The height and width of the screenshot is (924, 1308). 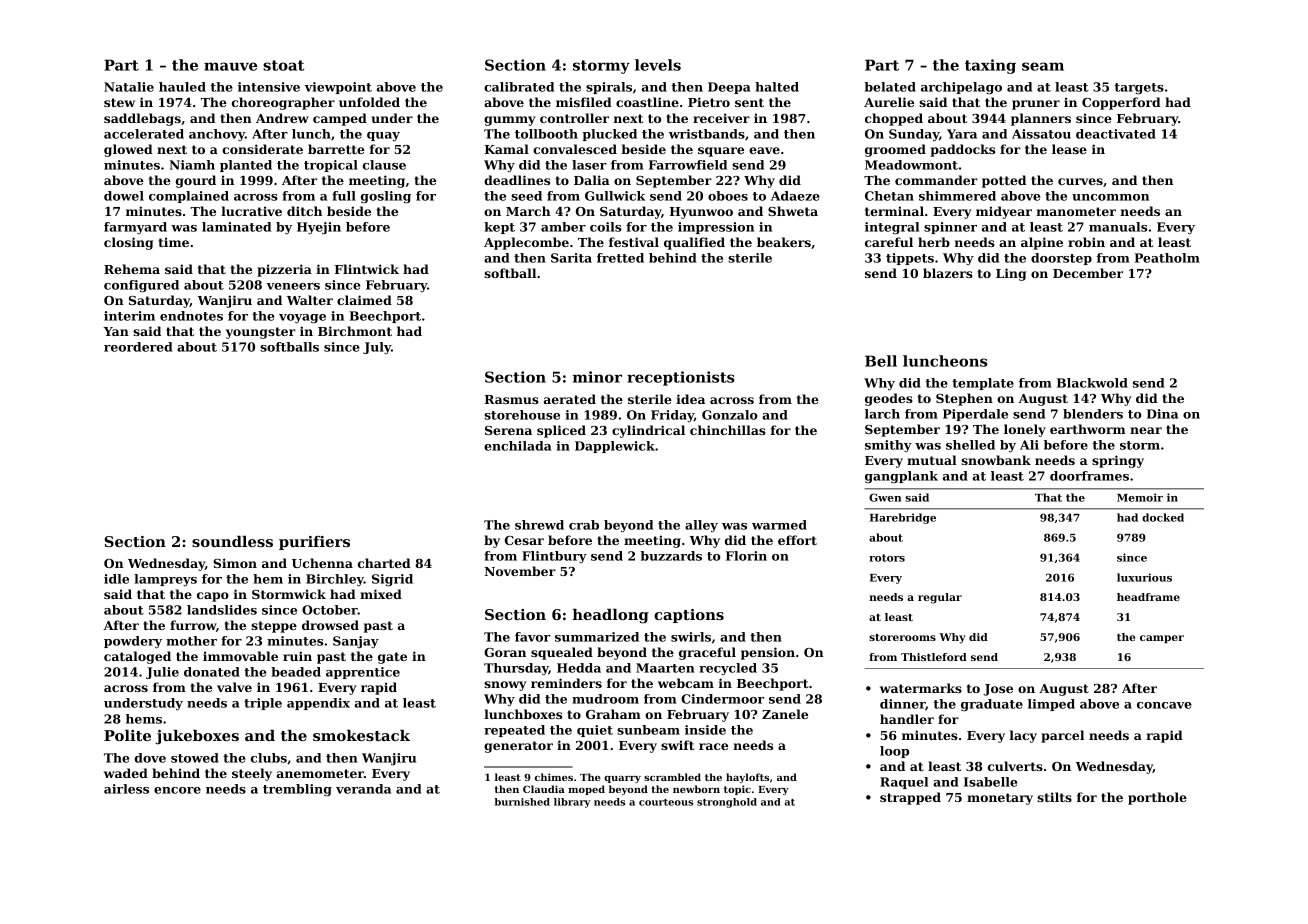 I want to click on seam, so click(x=1043, y=66).
